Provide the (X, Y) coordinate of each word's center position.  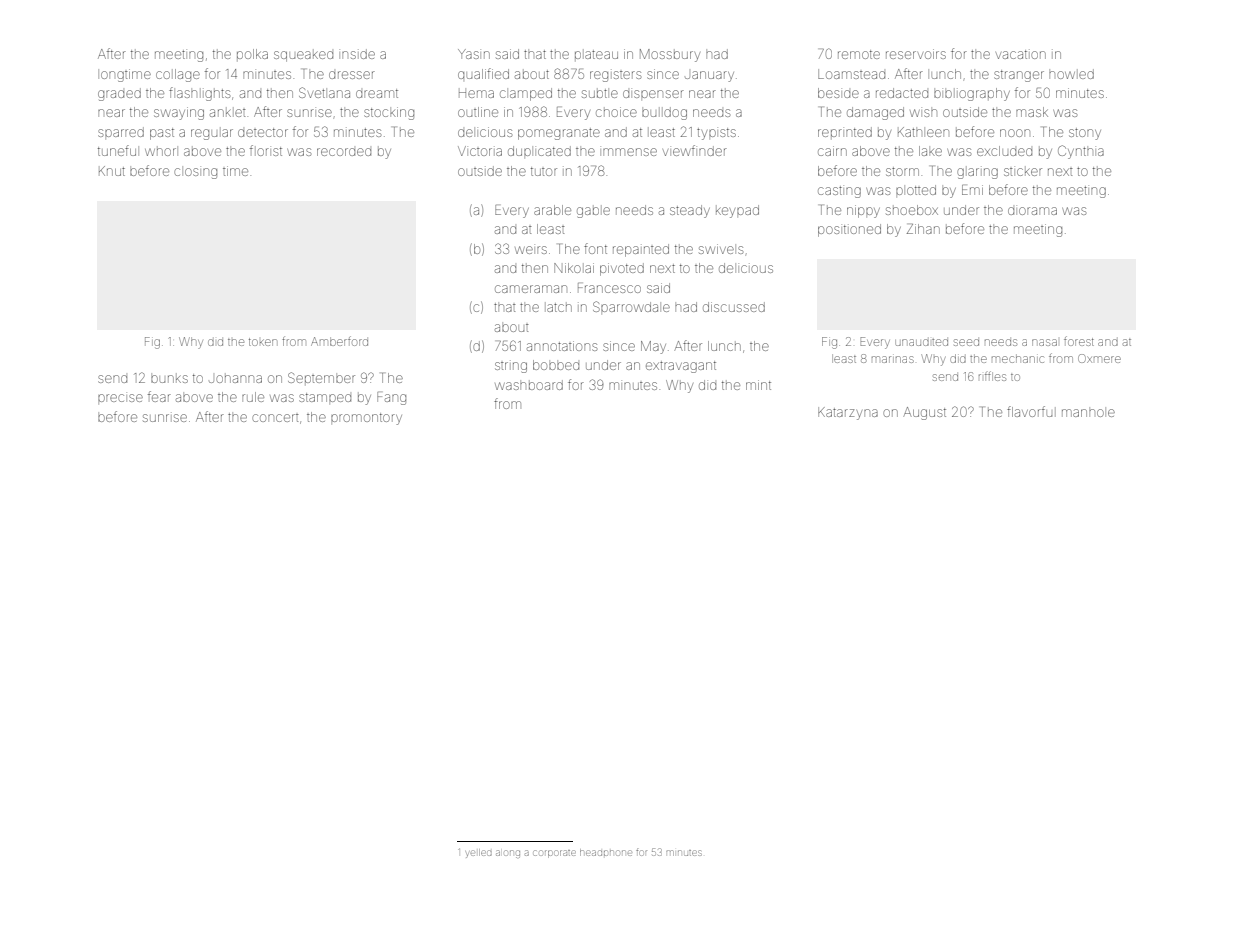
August (924, 413)
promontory (366, 419)
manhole (1088, 413)
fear (159, 396)
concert (275, 418)
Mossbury (670, 55)
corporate (555, 854)
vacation (1021, 54)
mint (758, 385)
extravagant (681, 367)
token (262, 342)
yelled (479, 853)
